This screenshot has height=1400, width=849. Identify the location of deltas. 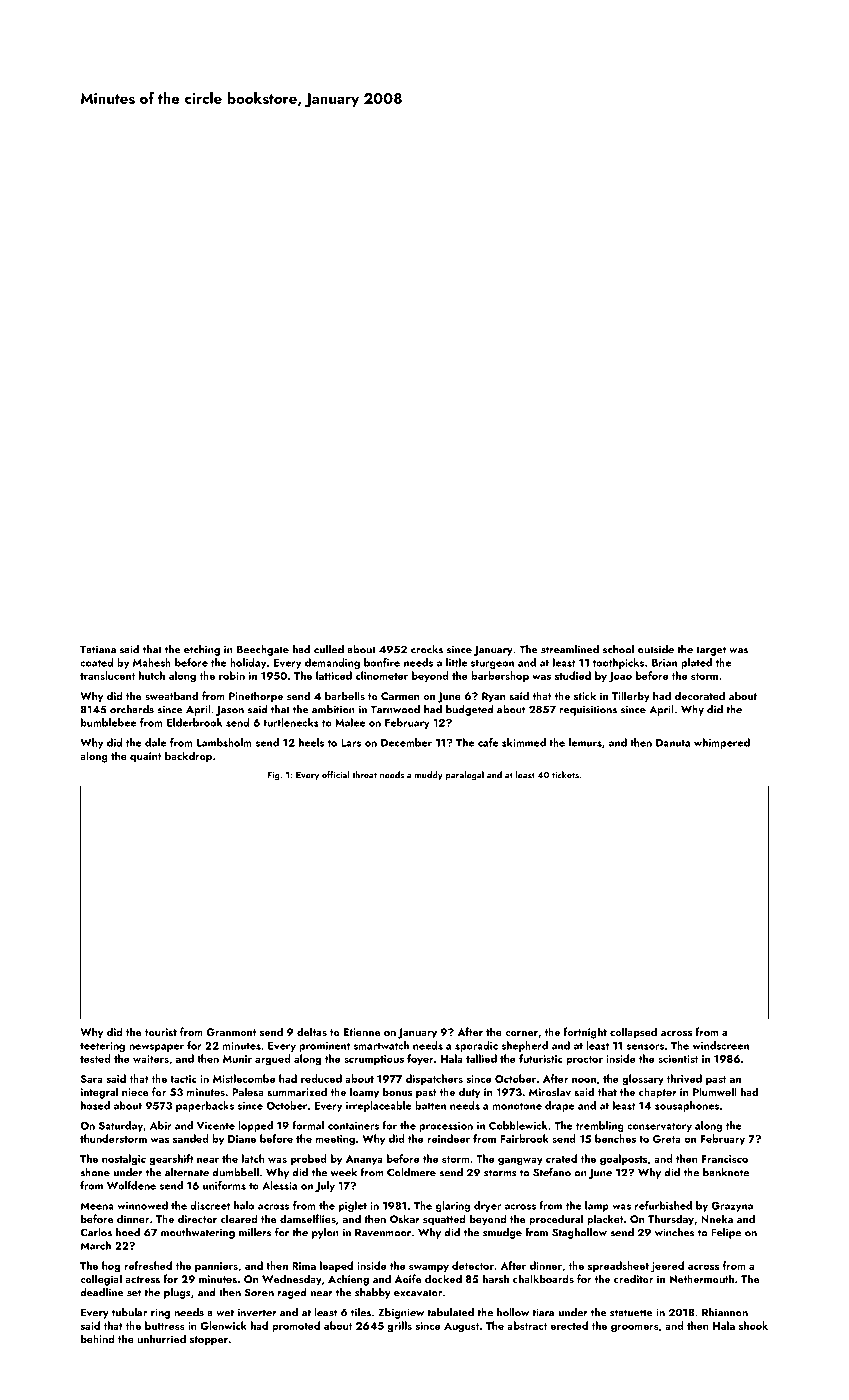
(312, 1031).
